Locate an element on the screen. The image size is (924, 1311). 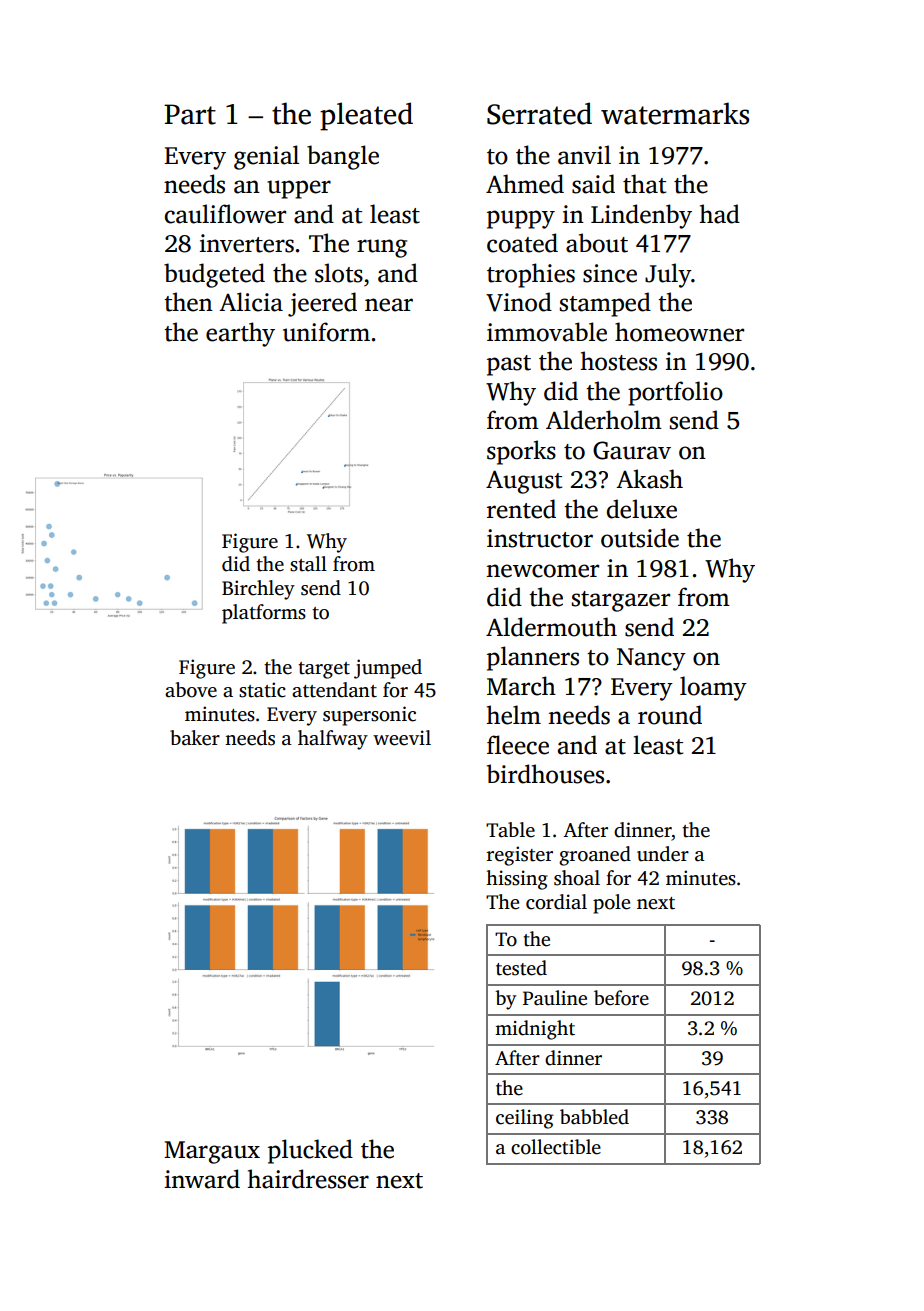
watermarks is located at coordinates (675, 113).
